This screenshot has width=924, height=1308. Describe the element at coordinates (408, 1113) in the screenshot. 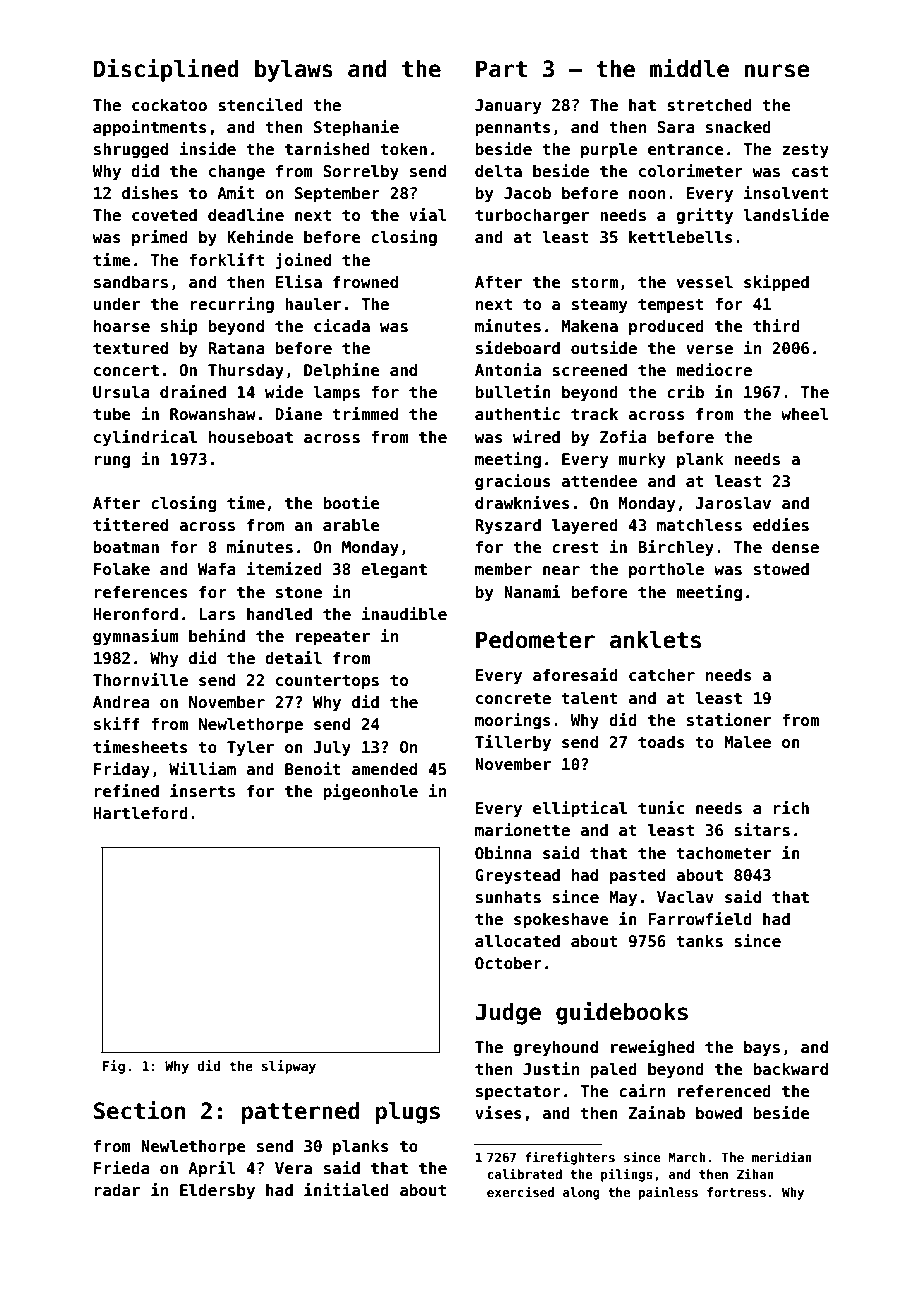

I see `plugs` at that location.
